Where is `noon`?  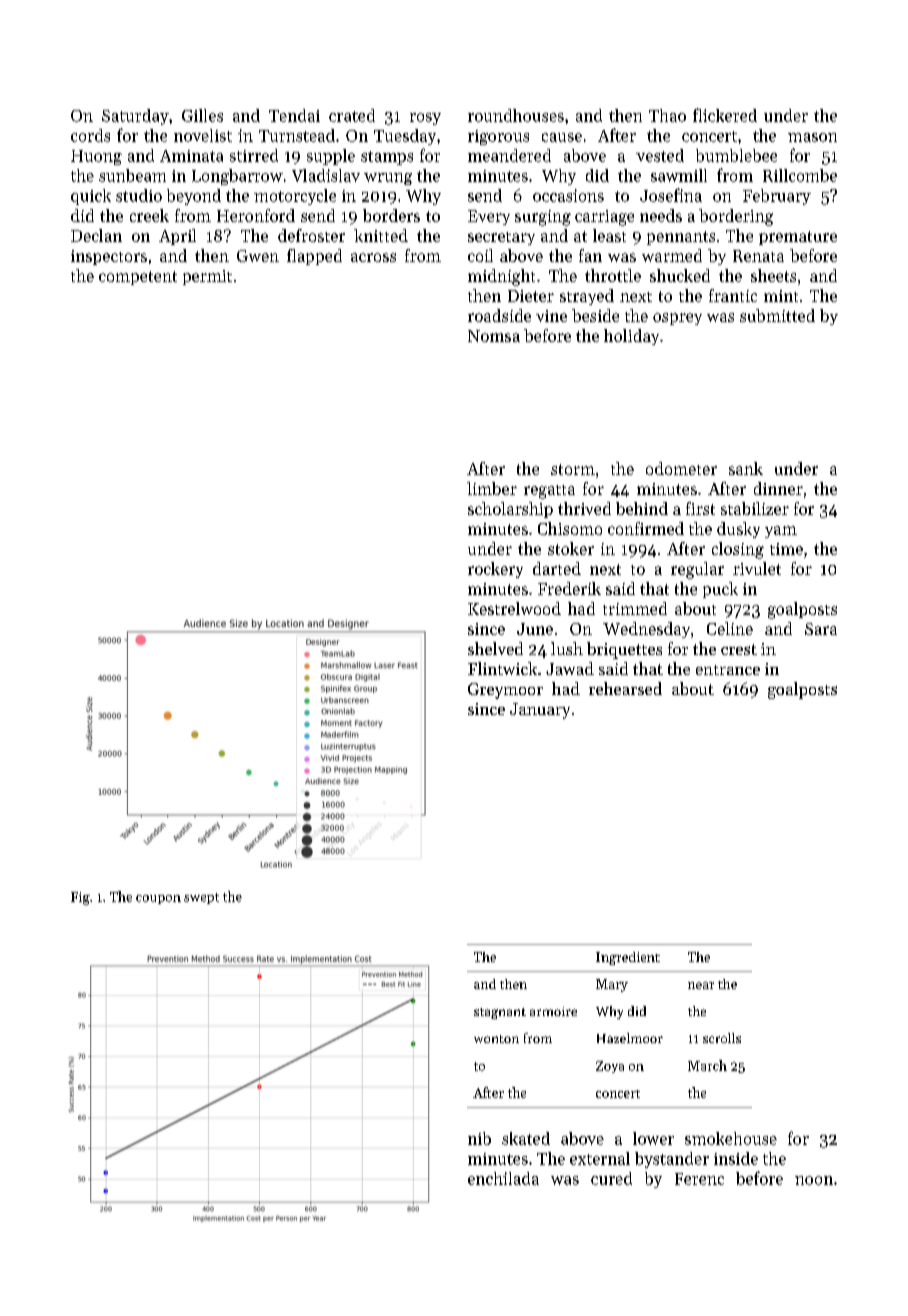 noon is located at coordinates (814, 1180).
